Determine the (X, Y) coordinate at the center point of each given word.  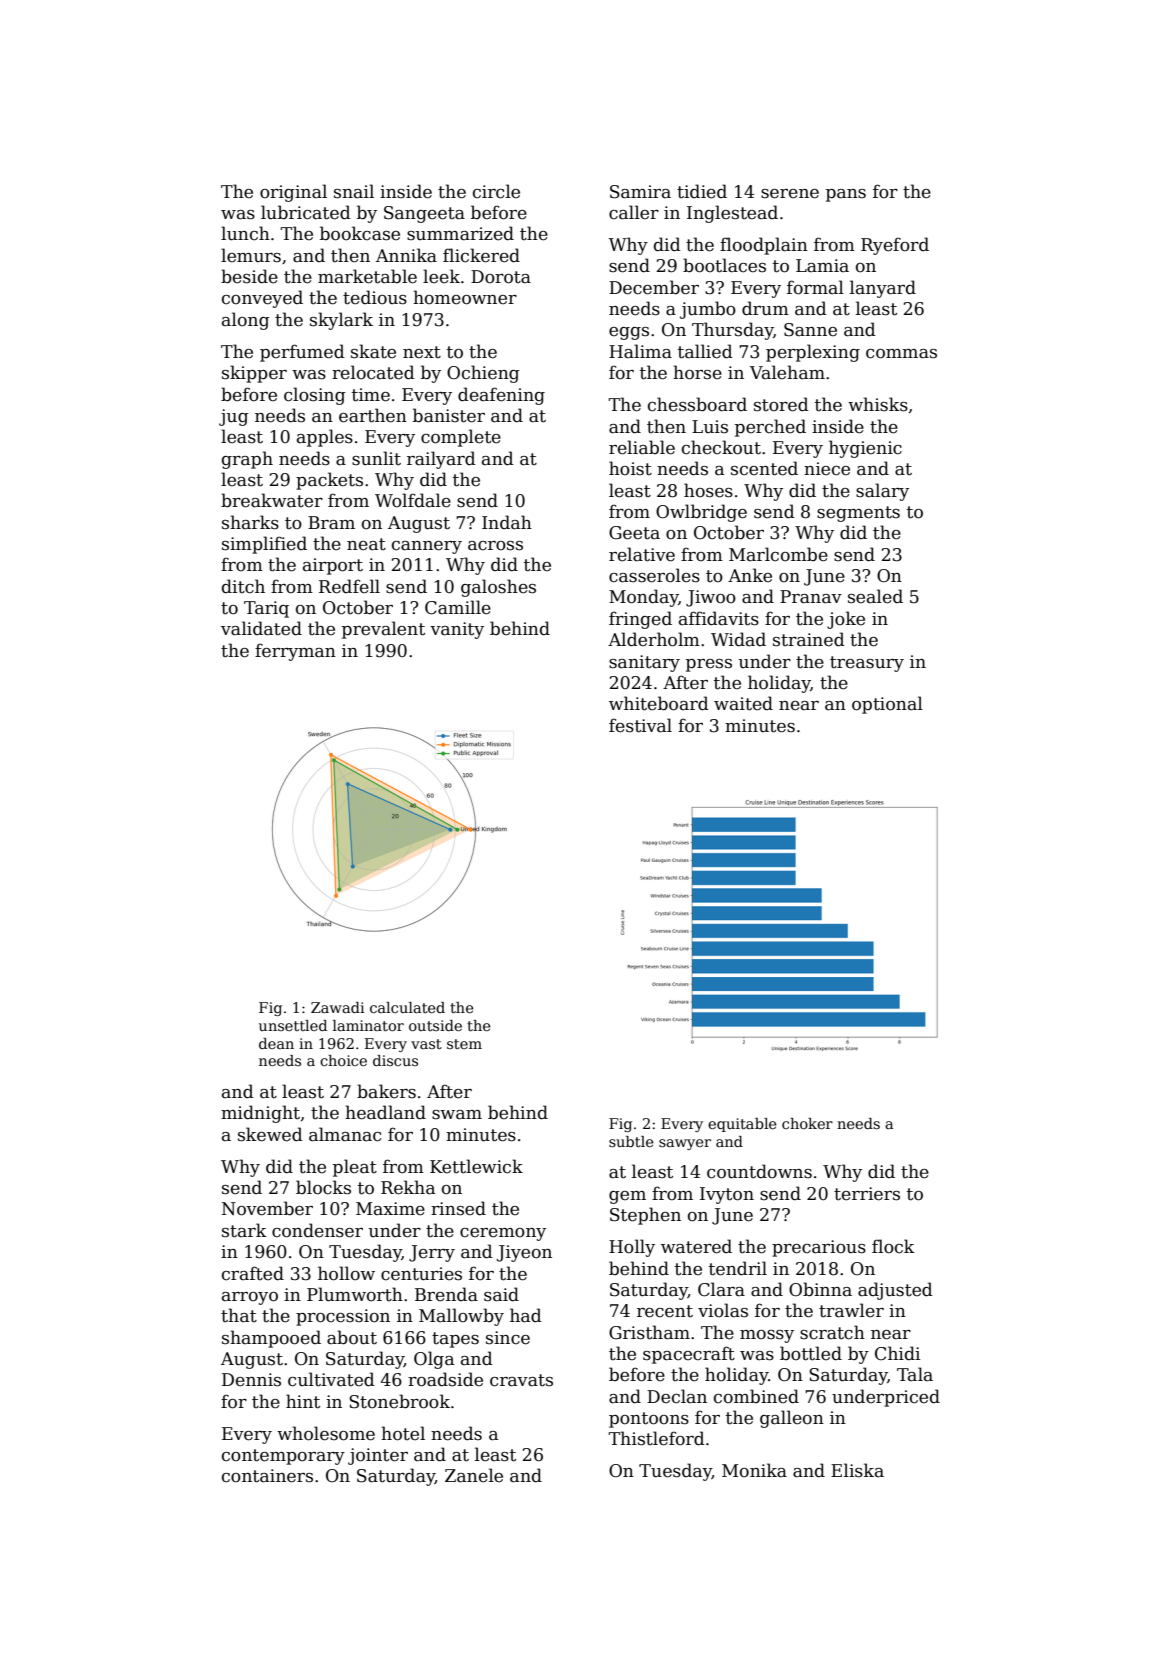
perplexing (813, 353)
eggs (629, 333)
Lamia (822, 266)
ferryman (295, 652)
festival (640, 725)
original (293, 193)
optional (887, 705)
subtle (631, 1141)
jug (234, 417)
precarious (819, 1248)
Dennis (251, 1380)
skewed (270, 1134)
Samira (640, 192)
